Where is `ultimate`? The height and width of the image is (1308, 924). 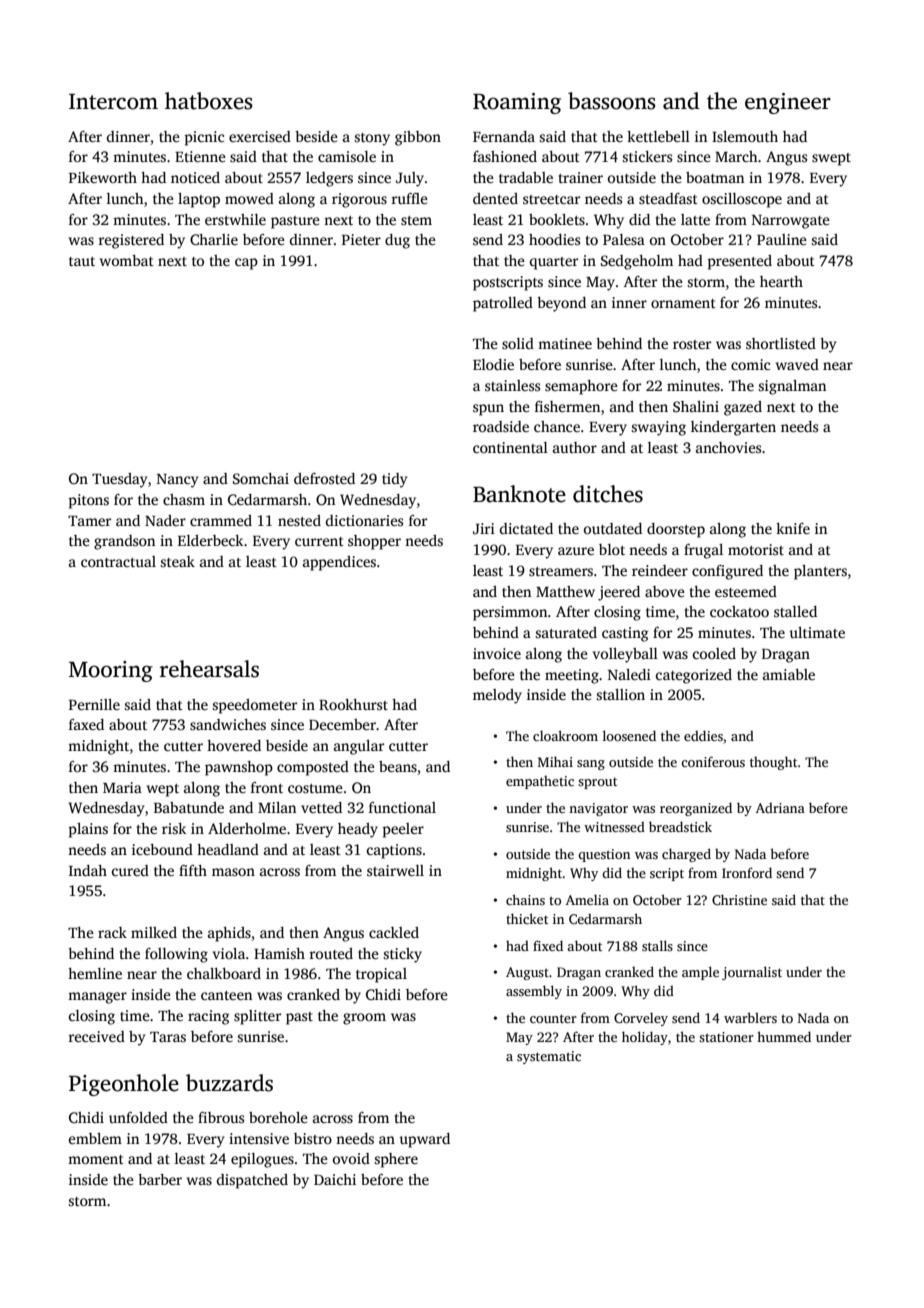 ultimate is located at coordinates (817, 632).
